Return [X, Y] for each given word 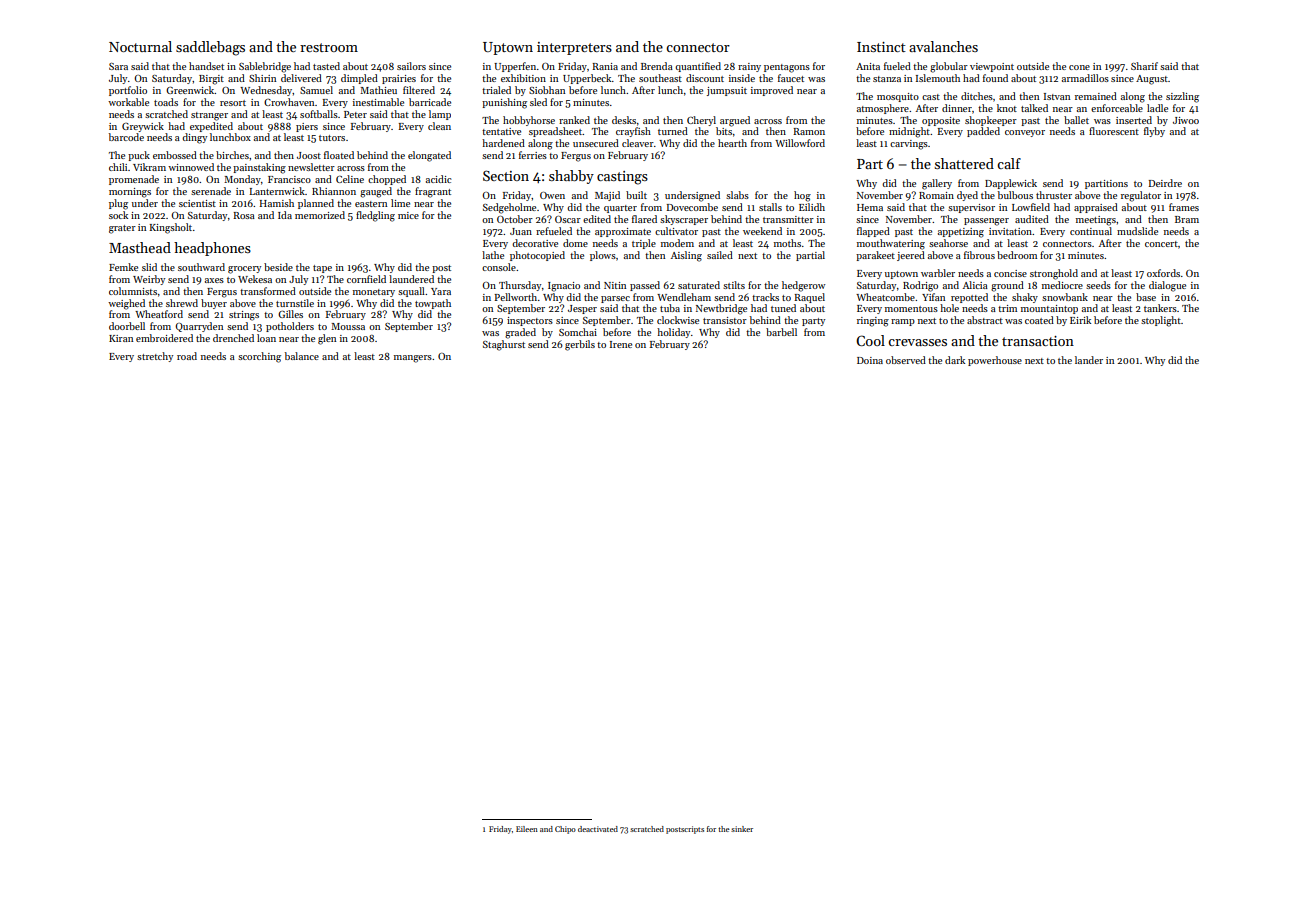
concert [1161, 244]
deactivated [598, 829]
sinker [742, 829]
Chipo [565, 830]
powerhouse [995, 361]
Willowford [800, 143]
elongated [429, 156]
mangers [413, 359]
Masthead [140, 247]
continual [1091, 231]
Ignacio [564, 287]
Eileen [527, 829]
